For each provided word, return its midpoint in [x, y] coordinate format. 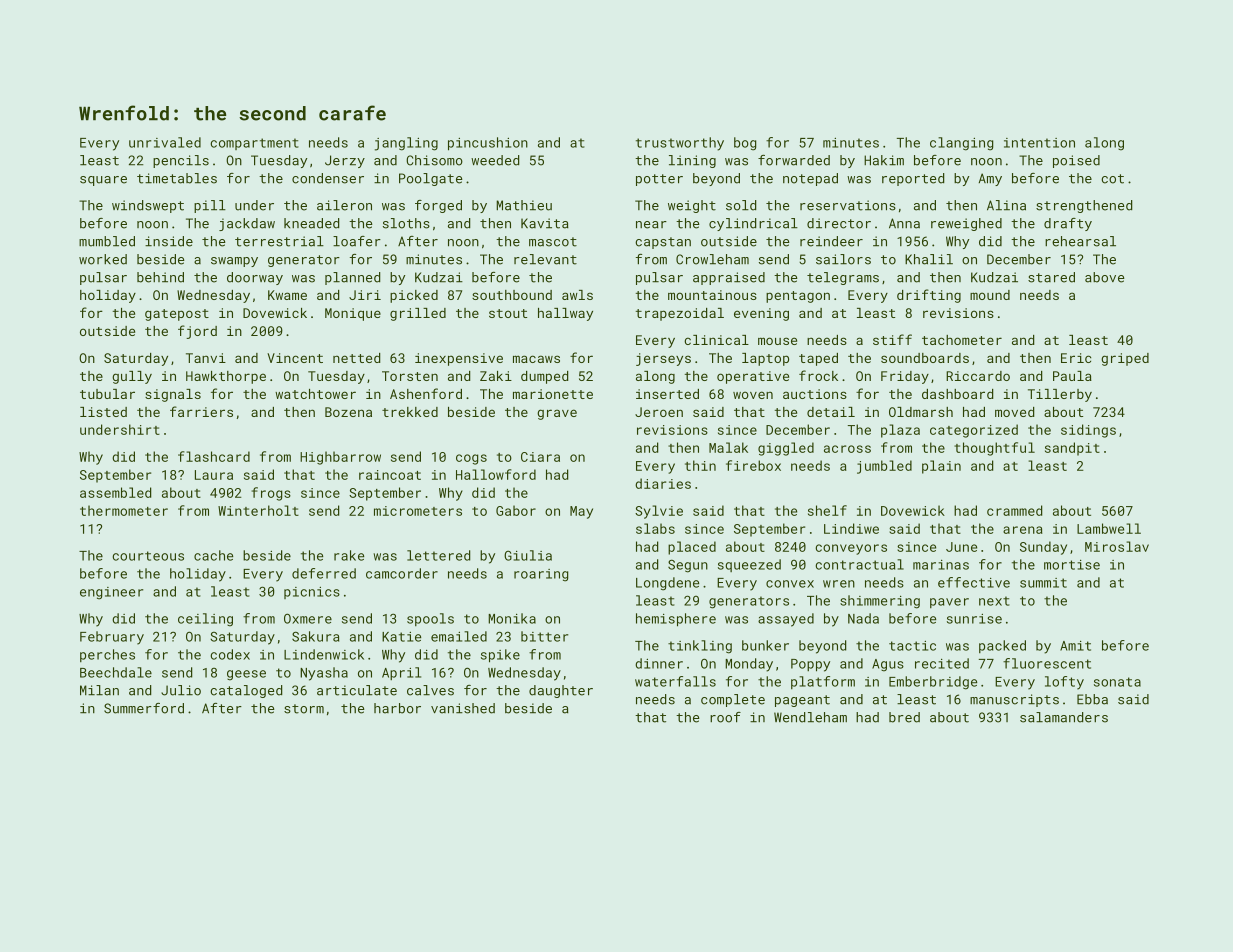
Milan [99, 690]
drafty [1068, 224]
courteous [148, 556]
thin [700, 465]
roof [725, 717]
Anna [904, 223]
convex [790, 584]
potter [659, 180]
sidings [1088, 431]
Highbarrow [340, 458]
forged [438, 206]
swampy [234, 262]
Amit [1075, 646]
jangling [406, 144]
